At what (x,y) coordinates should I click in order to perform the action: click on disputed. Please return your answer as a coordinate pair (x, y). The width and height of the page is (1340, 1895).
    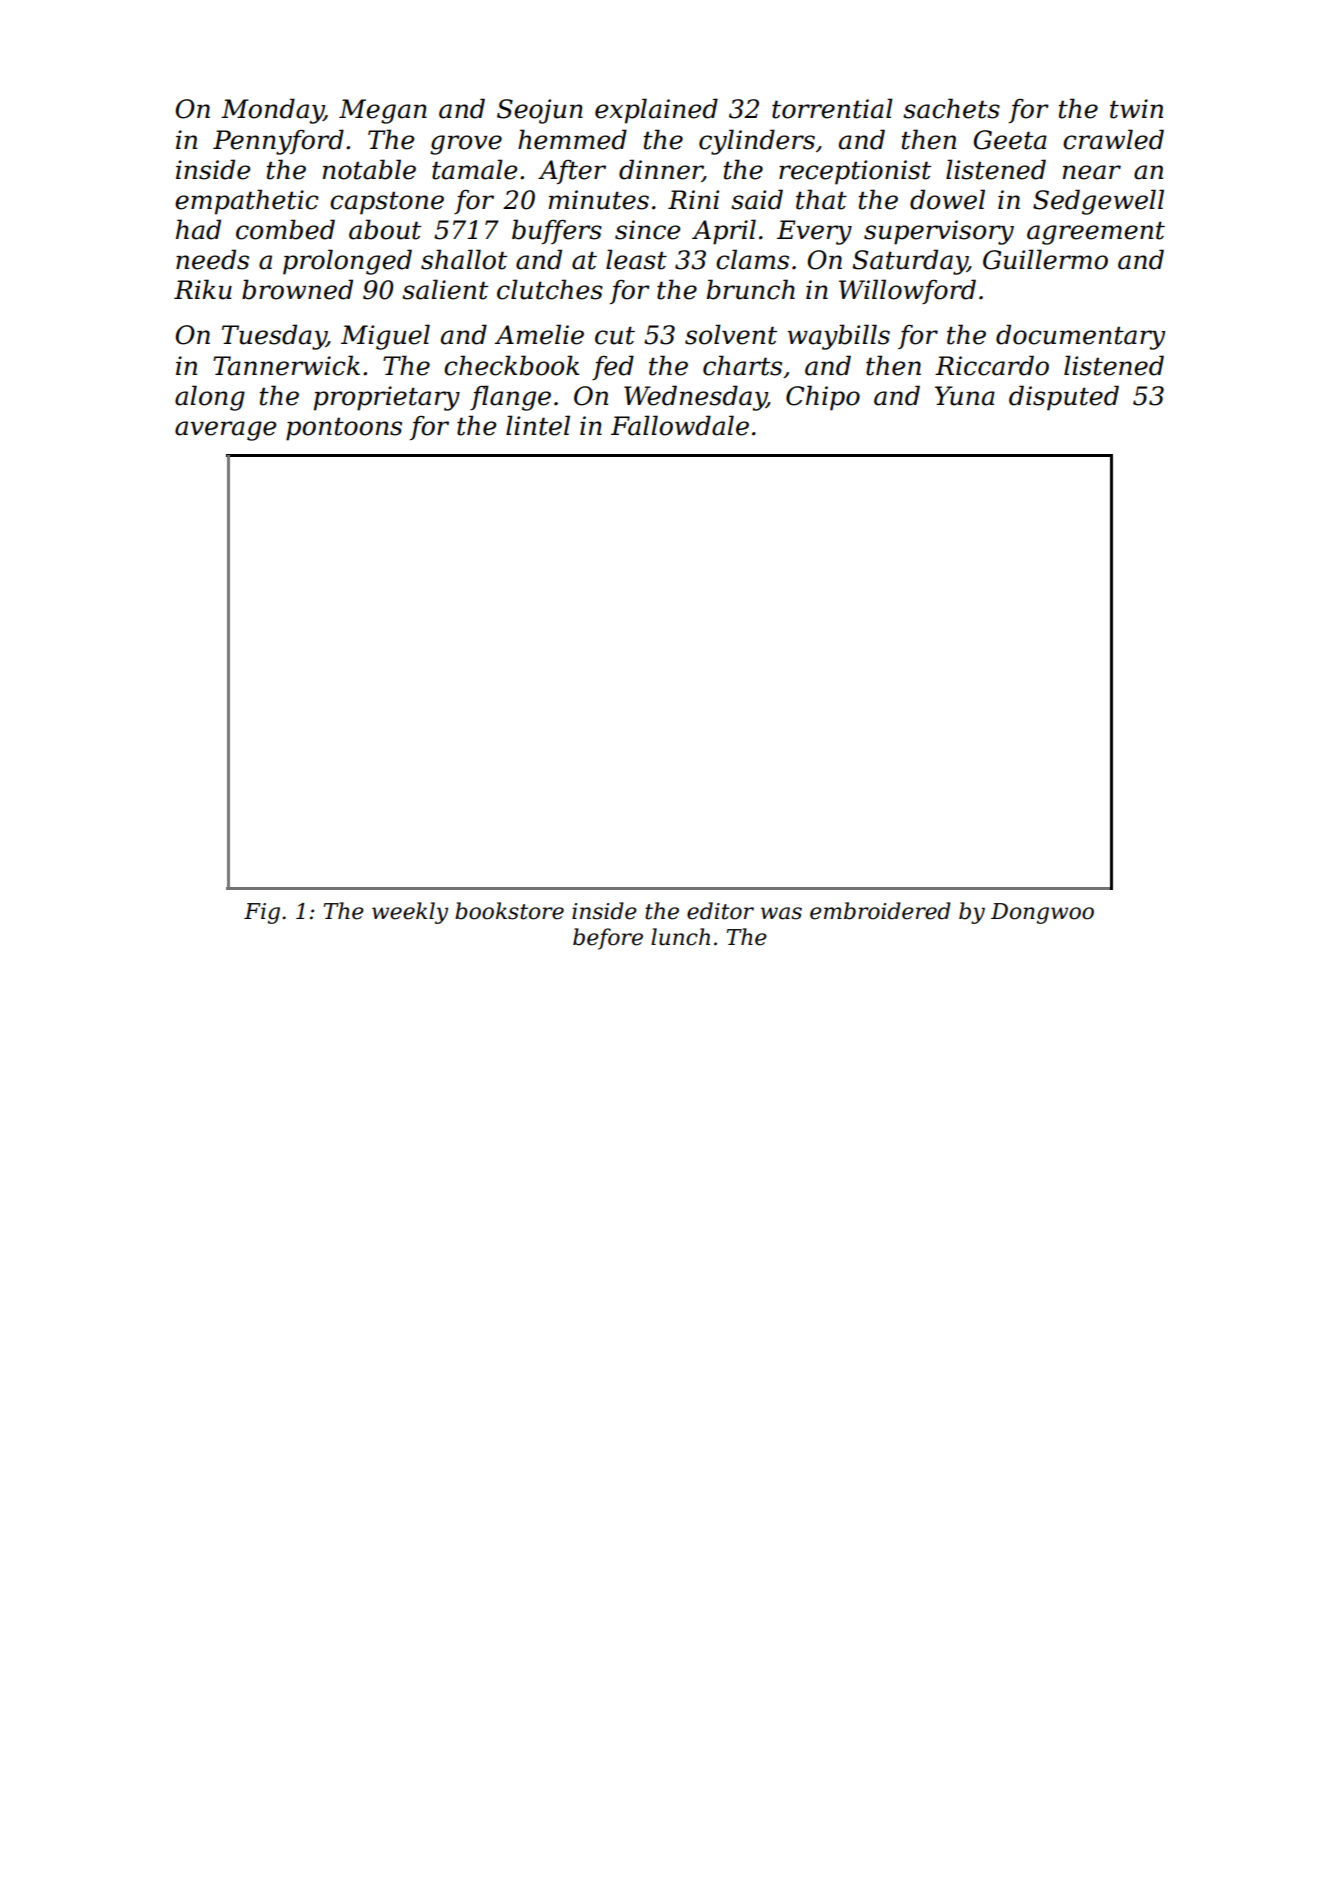
    Looking at the image, I should click on (1064, 398).
